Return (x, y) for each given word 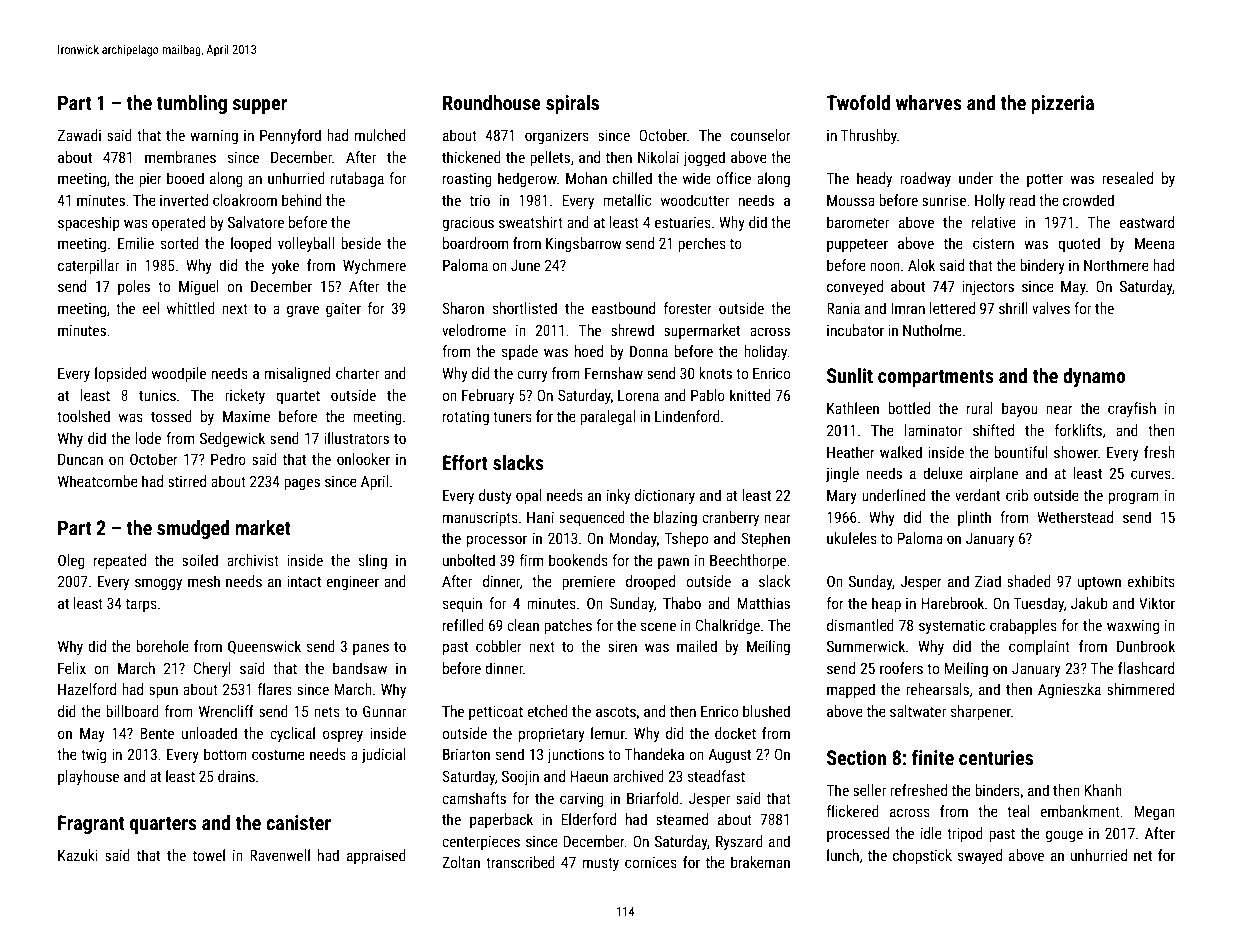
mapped (851, 690)
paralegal (607, 417)
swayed (980, 856)
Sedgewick (232, 439)
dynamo (1094, 377)
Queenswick (264, 647)
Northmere (1116, 265)
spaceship (89, 223)
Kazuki (78, 855)
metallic (627, 200)
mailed (697, 646)
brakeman (760, 862)
